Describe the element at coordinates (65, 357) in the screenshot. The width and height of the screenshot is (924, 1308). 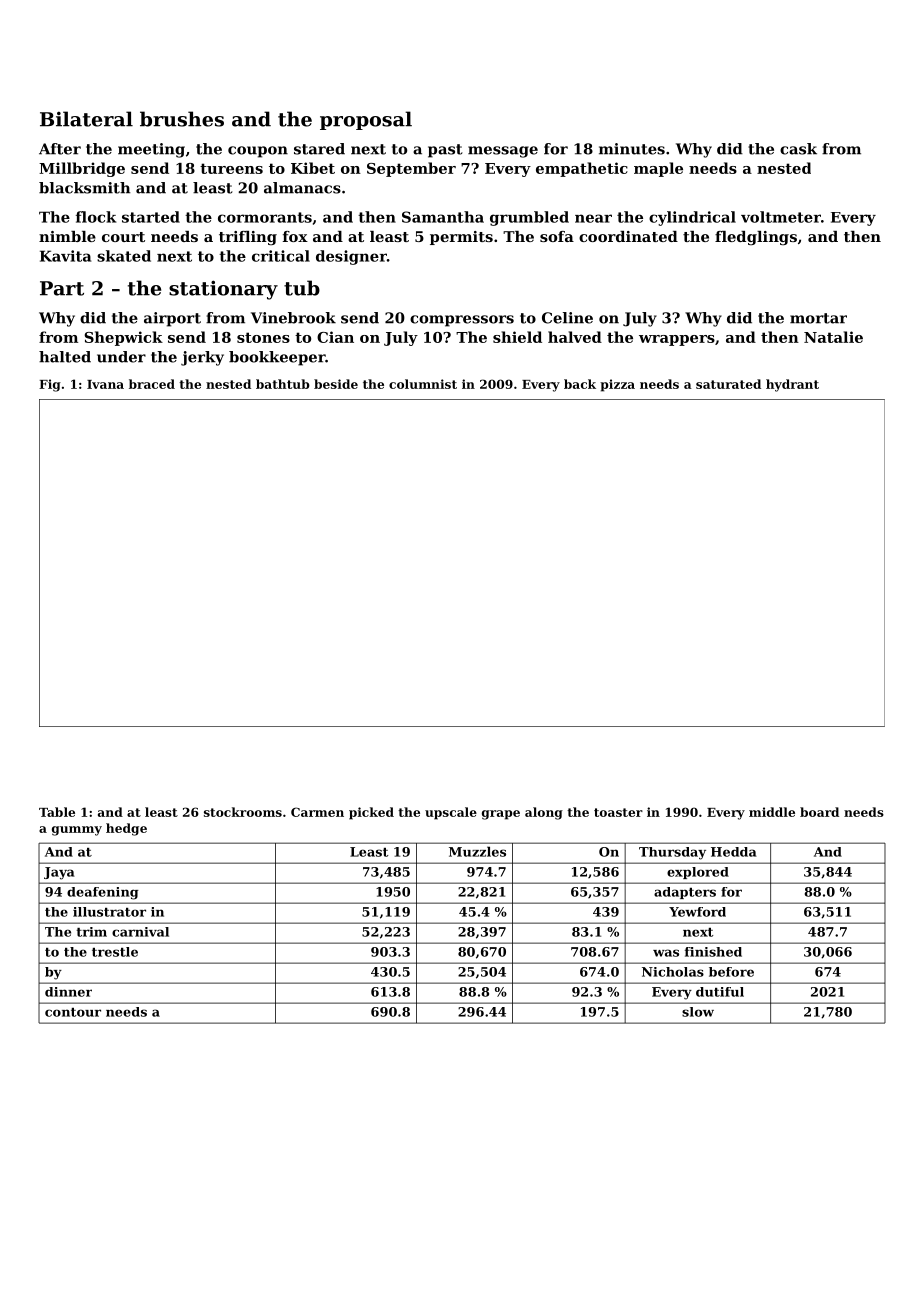
I see `halted` at that location.
